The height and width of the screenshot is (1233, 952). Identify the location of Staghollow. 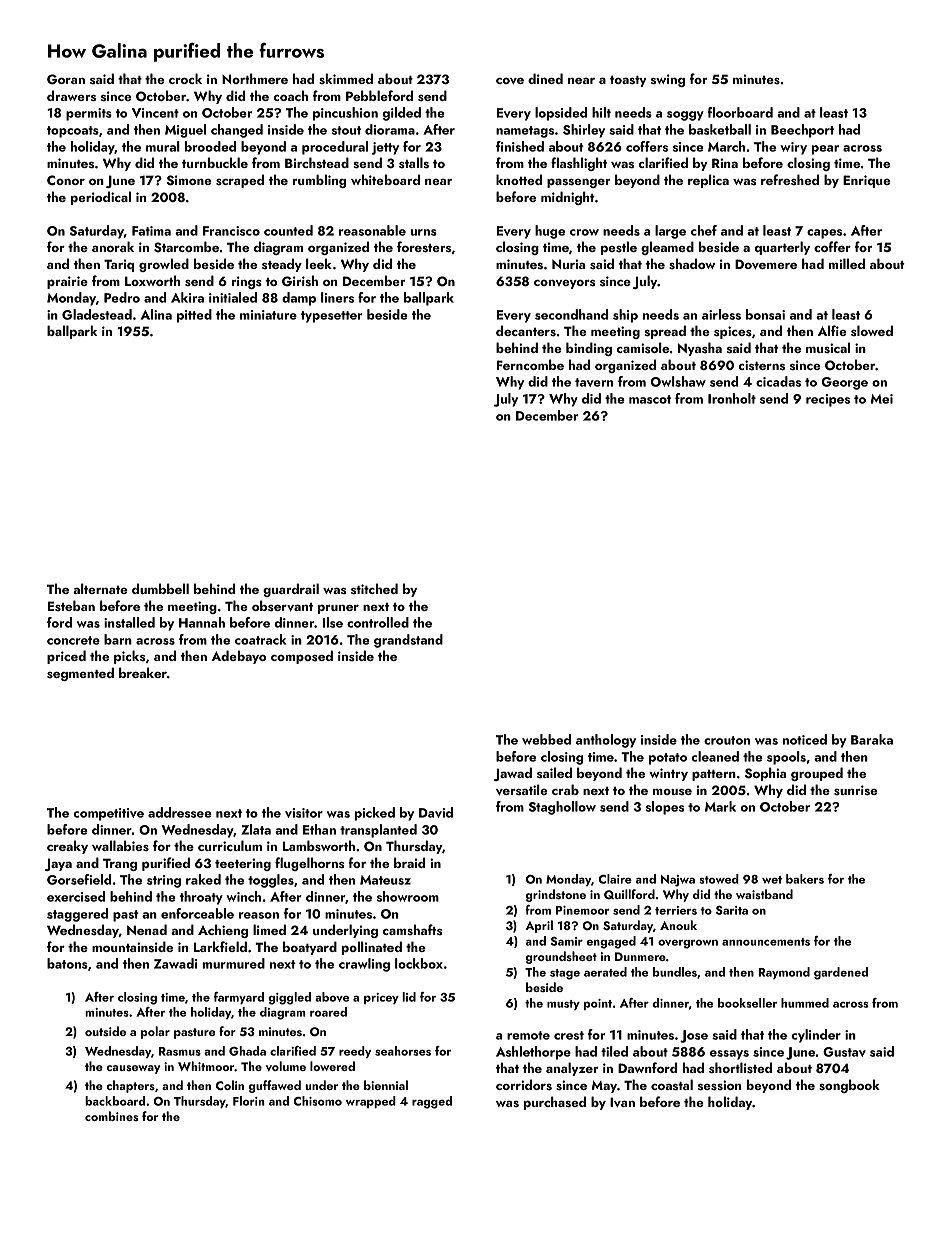
(562, 808).
